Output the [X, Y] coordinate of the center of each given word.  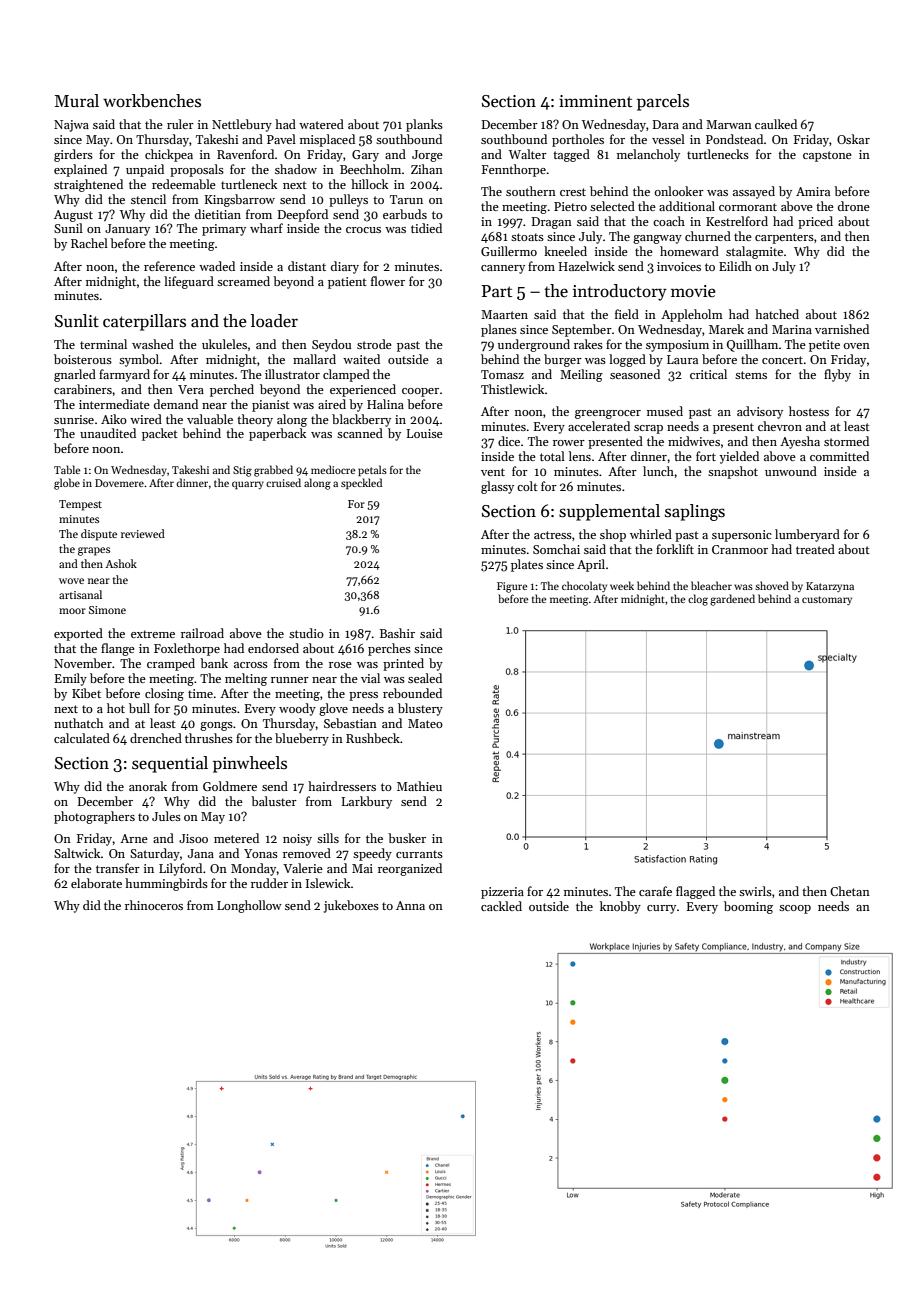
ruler [180, 124]
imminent [595, 101]
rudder [269, 883]
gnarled [75, 375]
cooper [420, 392]
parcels [663, 102]
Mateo [425, 723]
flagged [695, 892]
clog [698, 600]
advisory [760, 412]
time [200, 693]
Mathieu [419, 786]
